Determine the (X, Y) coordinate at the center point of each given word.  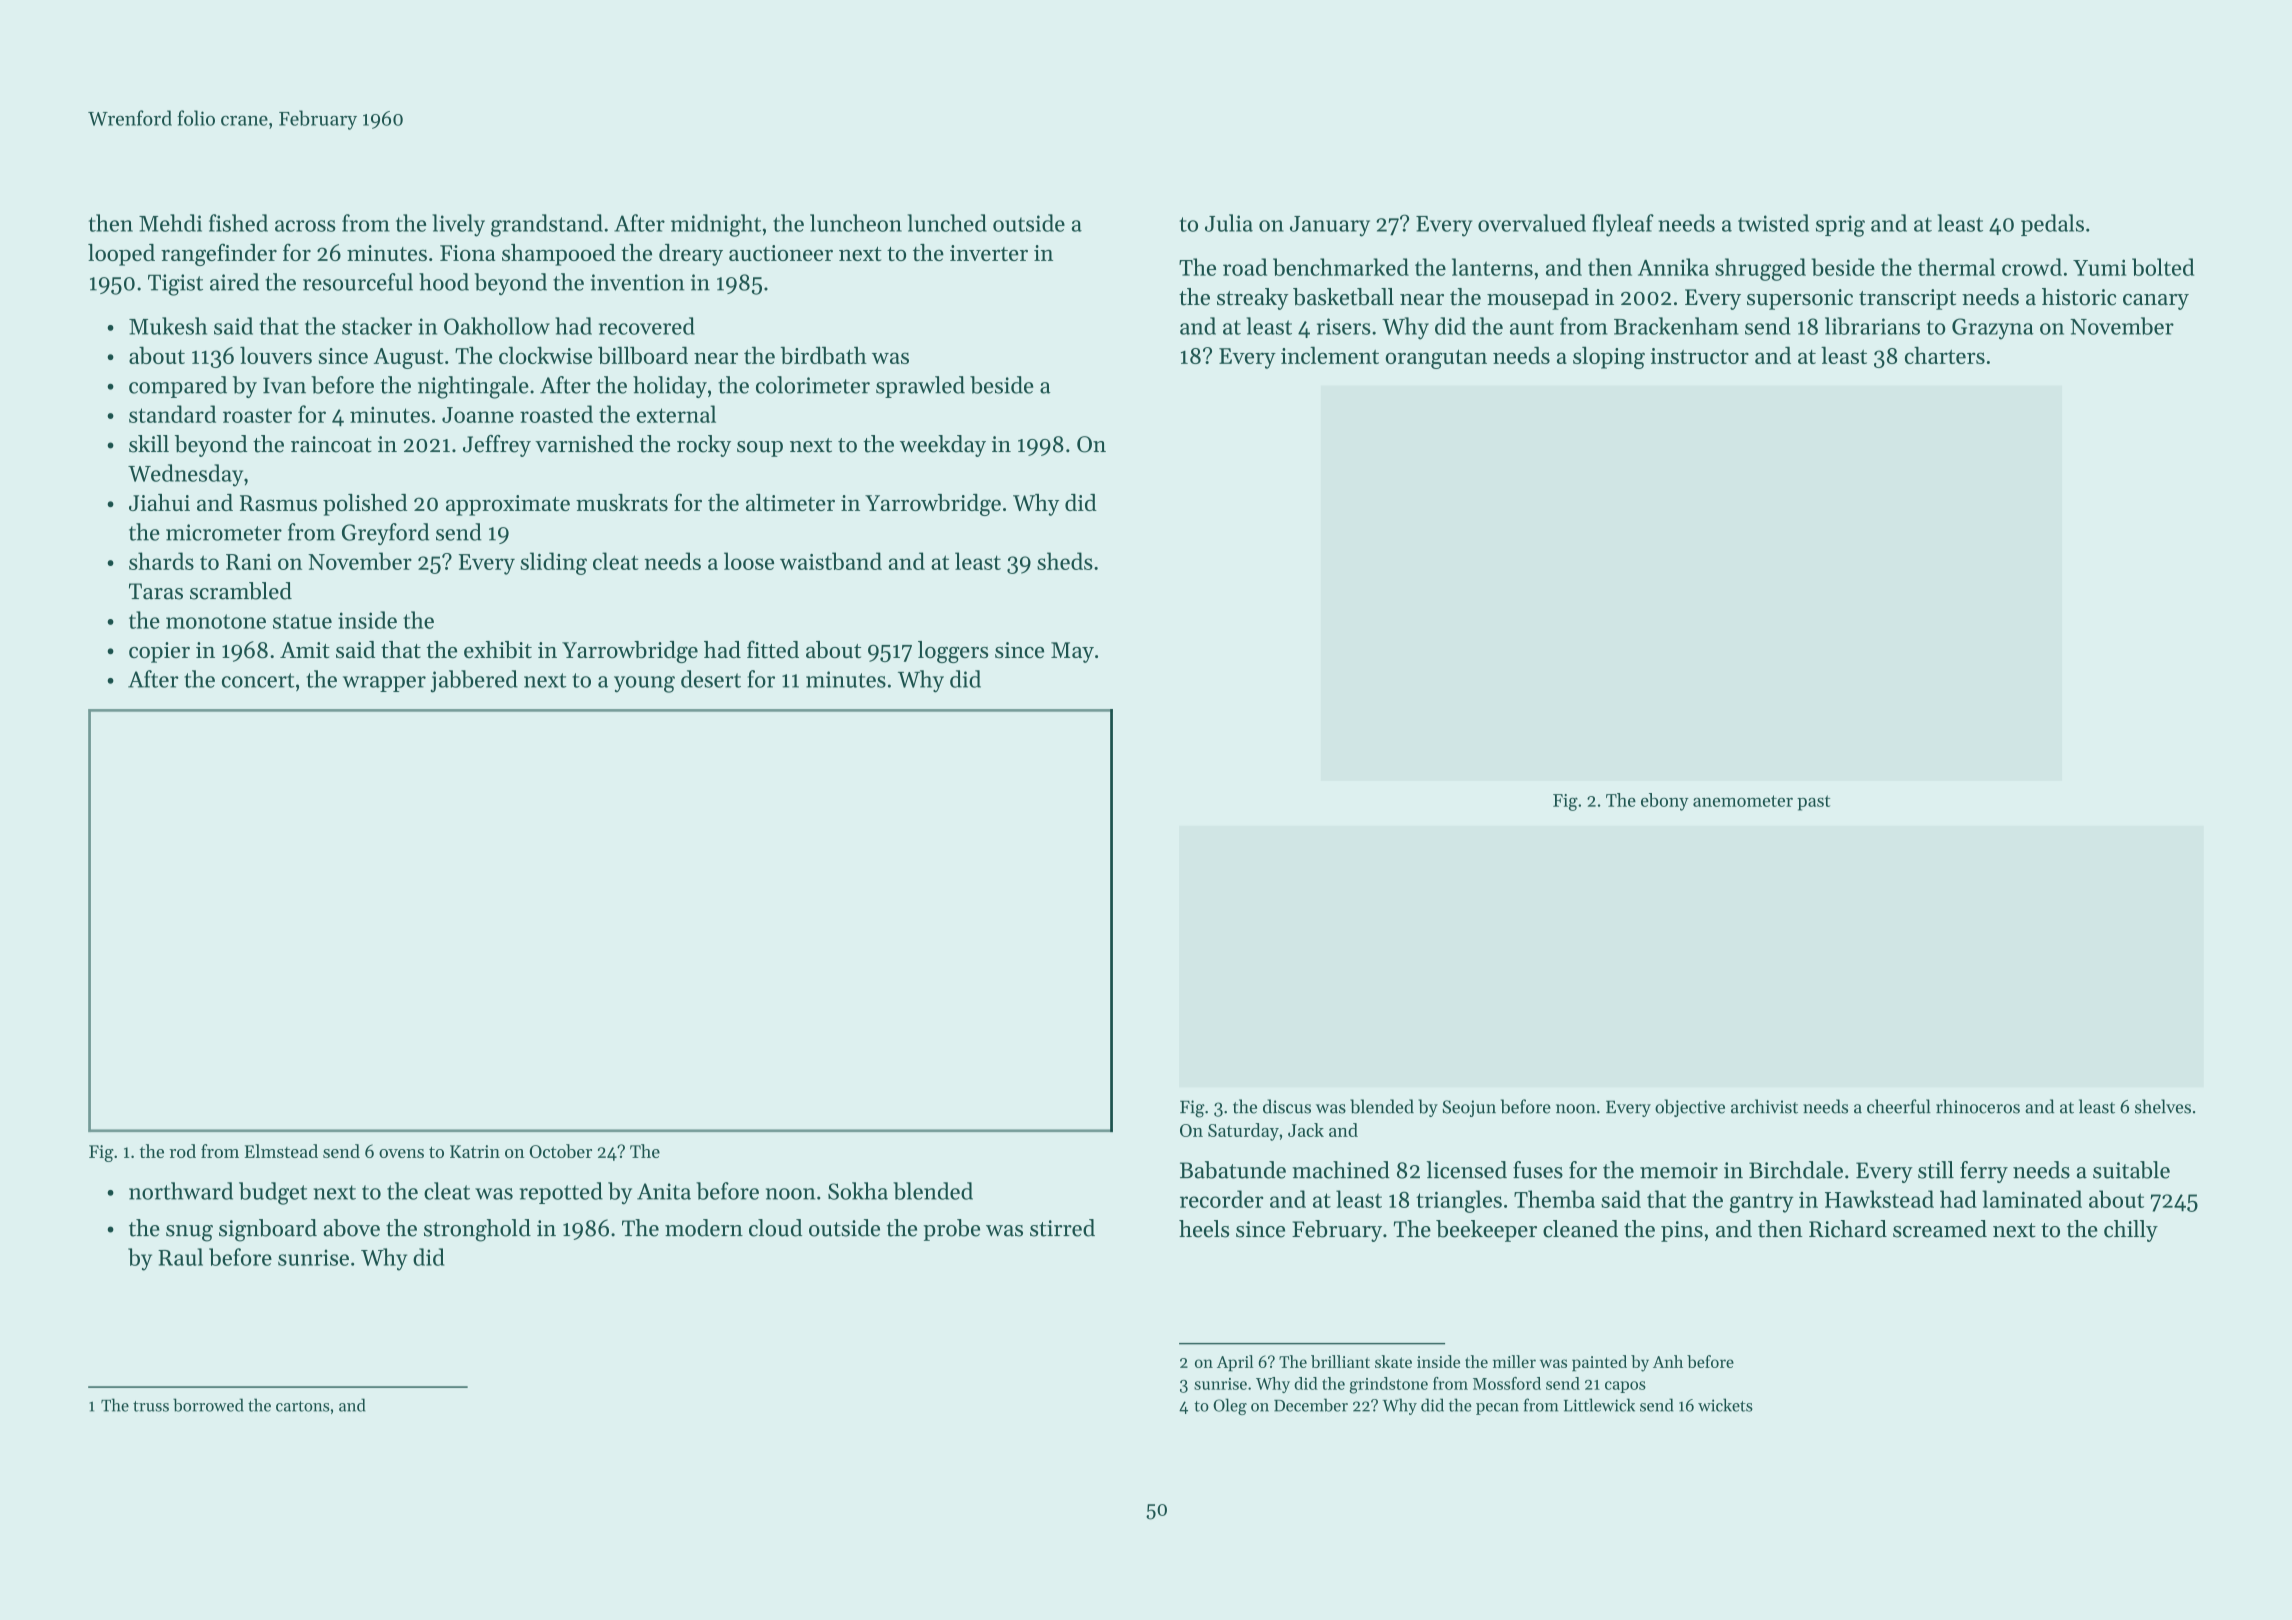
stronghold (477, 1230)
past (1813, 803)
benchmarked (1341, 267)
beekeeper (1486, 1231)
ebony (1665, 802)
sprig (1840, 226)
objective (1690, 1108)
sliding (553, 563)
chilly (2131, 1231)
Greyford (385, 534)
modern (704, 1228)
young (644, 684)
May (1072, 652)
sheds (1065, 561)
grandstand (547, 225)
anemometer (1743, 801)
